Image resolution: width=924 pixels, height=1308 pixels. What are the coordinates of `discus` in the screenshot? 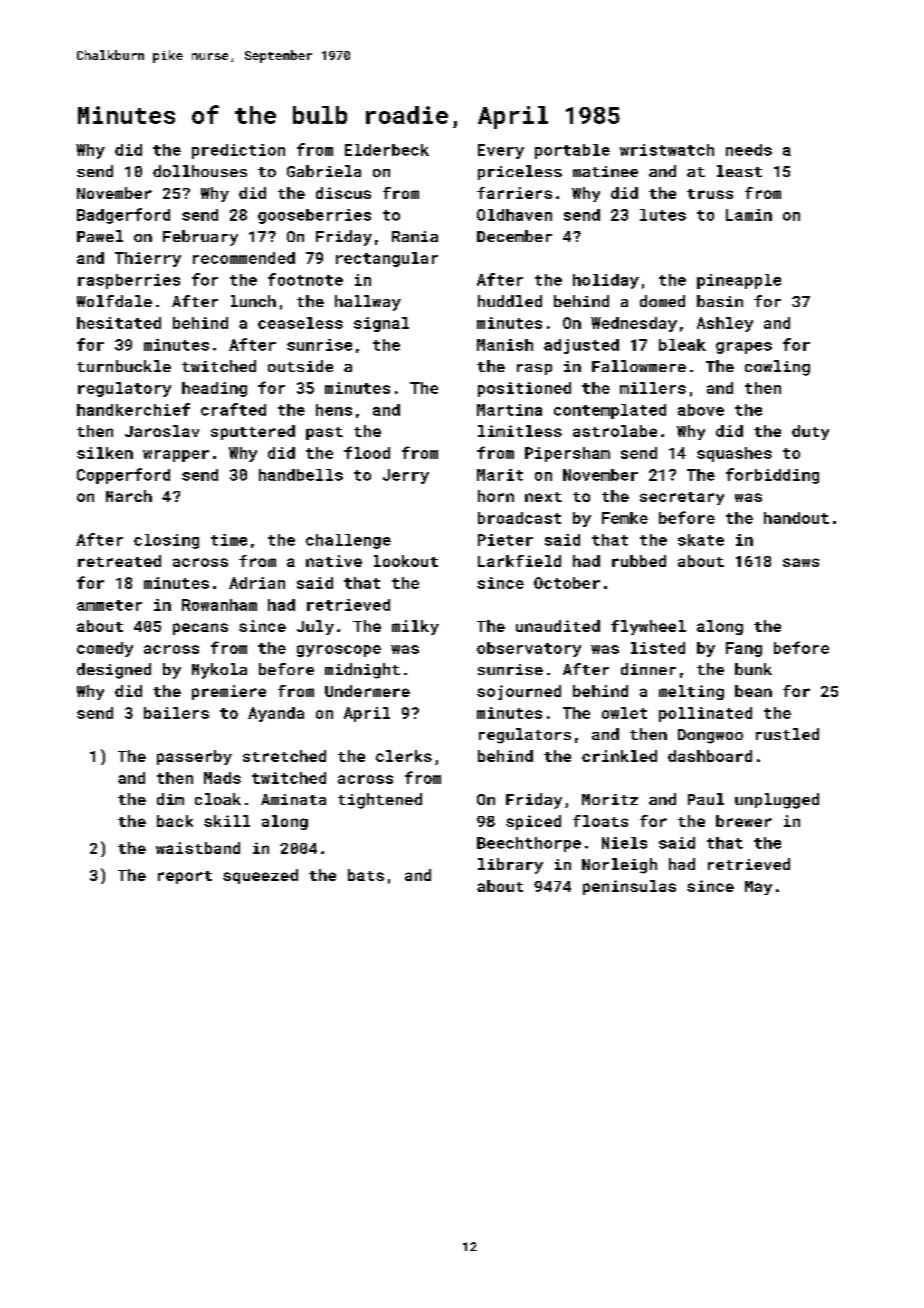 It's located at (343, 193).
